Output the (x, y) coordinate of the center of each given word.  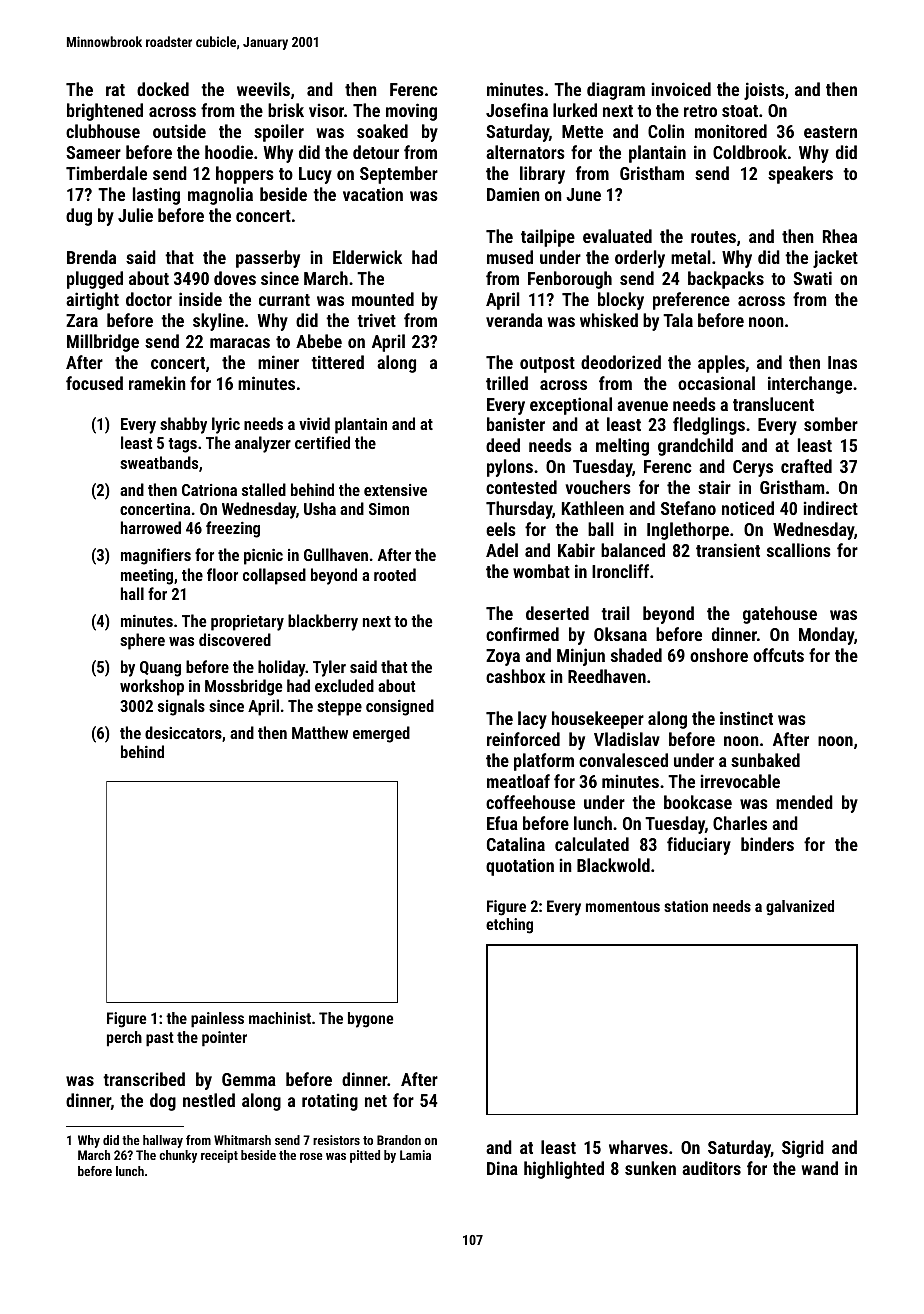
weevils (263, 89)
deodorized (621, 362)
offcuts (778, 655)
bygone (370, 1020)
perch (124, 1039)
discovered (235, 639)
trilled (507, 383)
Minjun (581, 657)
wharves (638, 1147)
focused (94, 383)
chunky (178, 1156)
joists (764, 91)
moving (411, 112)
